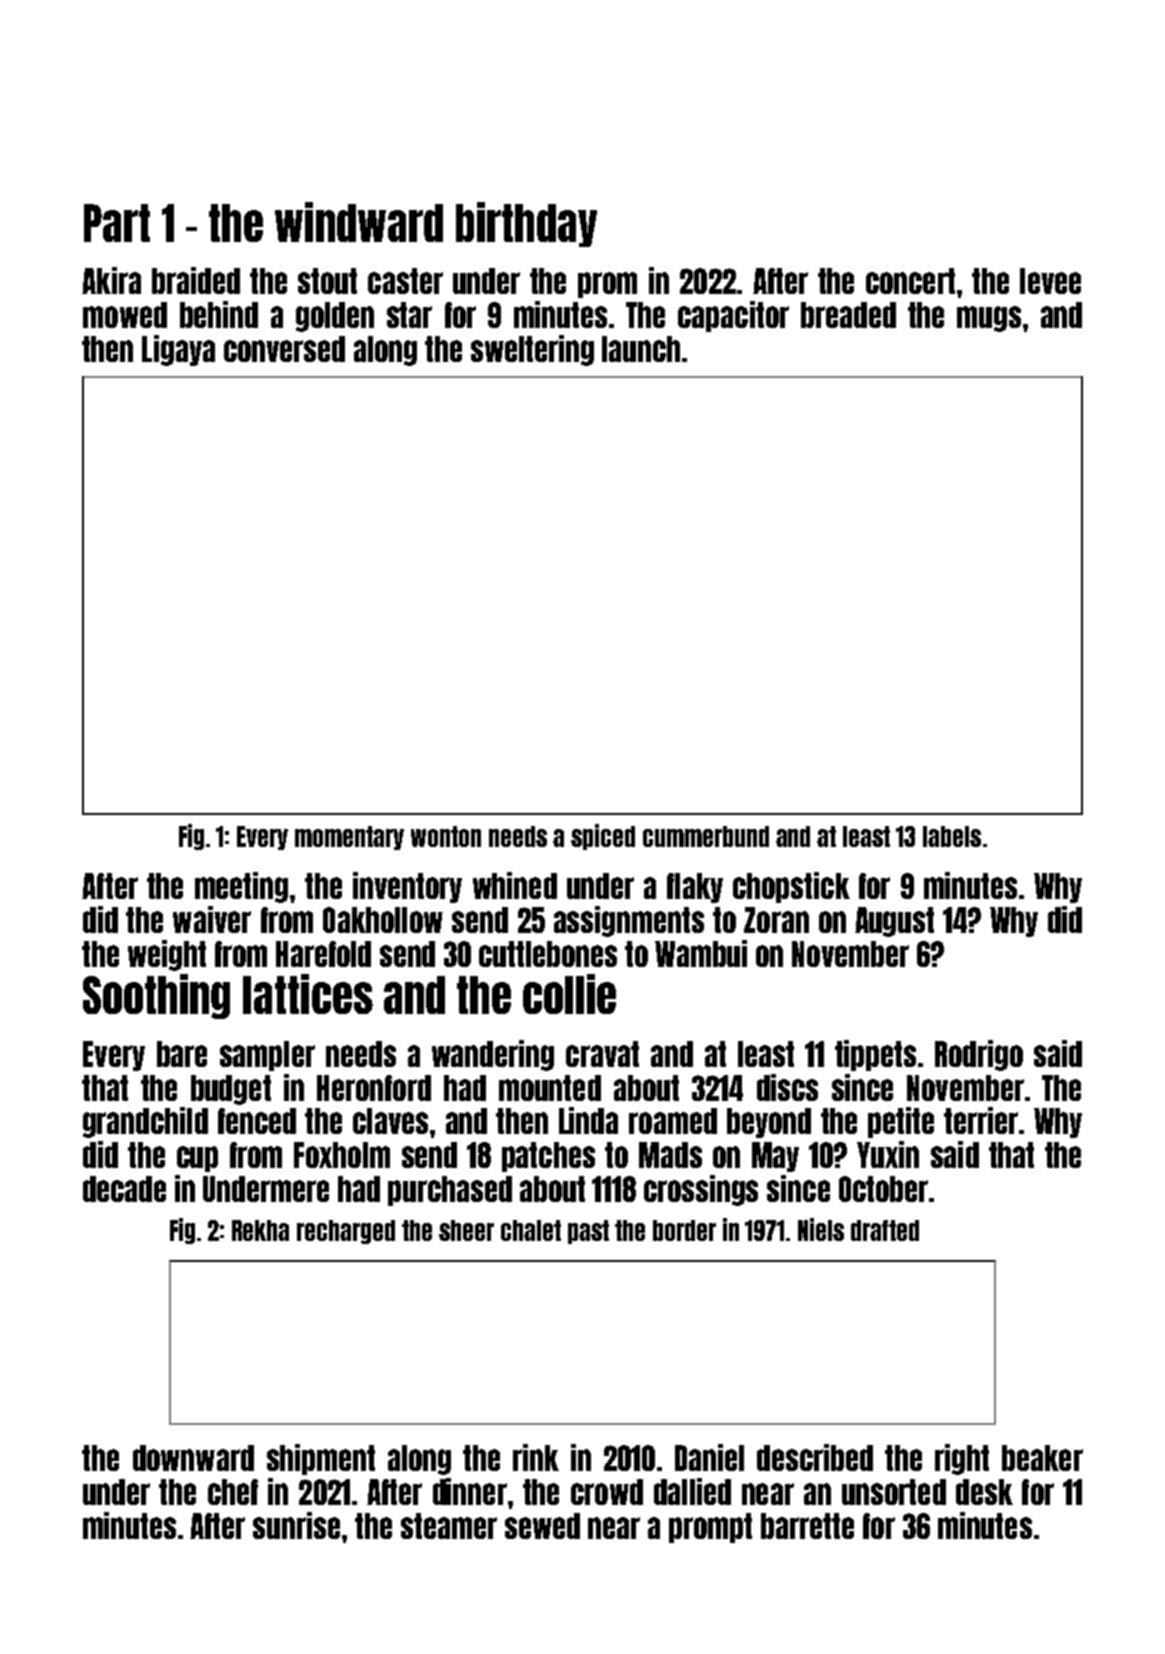 This document has height=1654, width=1165. Describe the element at coordinates (885, 1230) in the document. I see `drafted` at that location.
